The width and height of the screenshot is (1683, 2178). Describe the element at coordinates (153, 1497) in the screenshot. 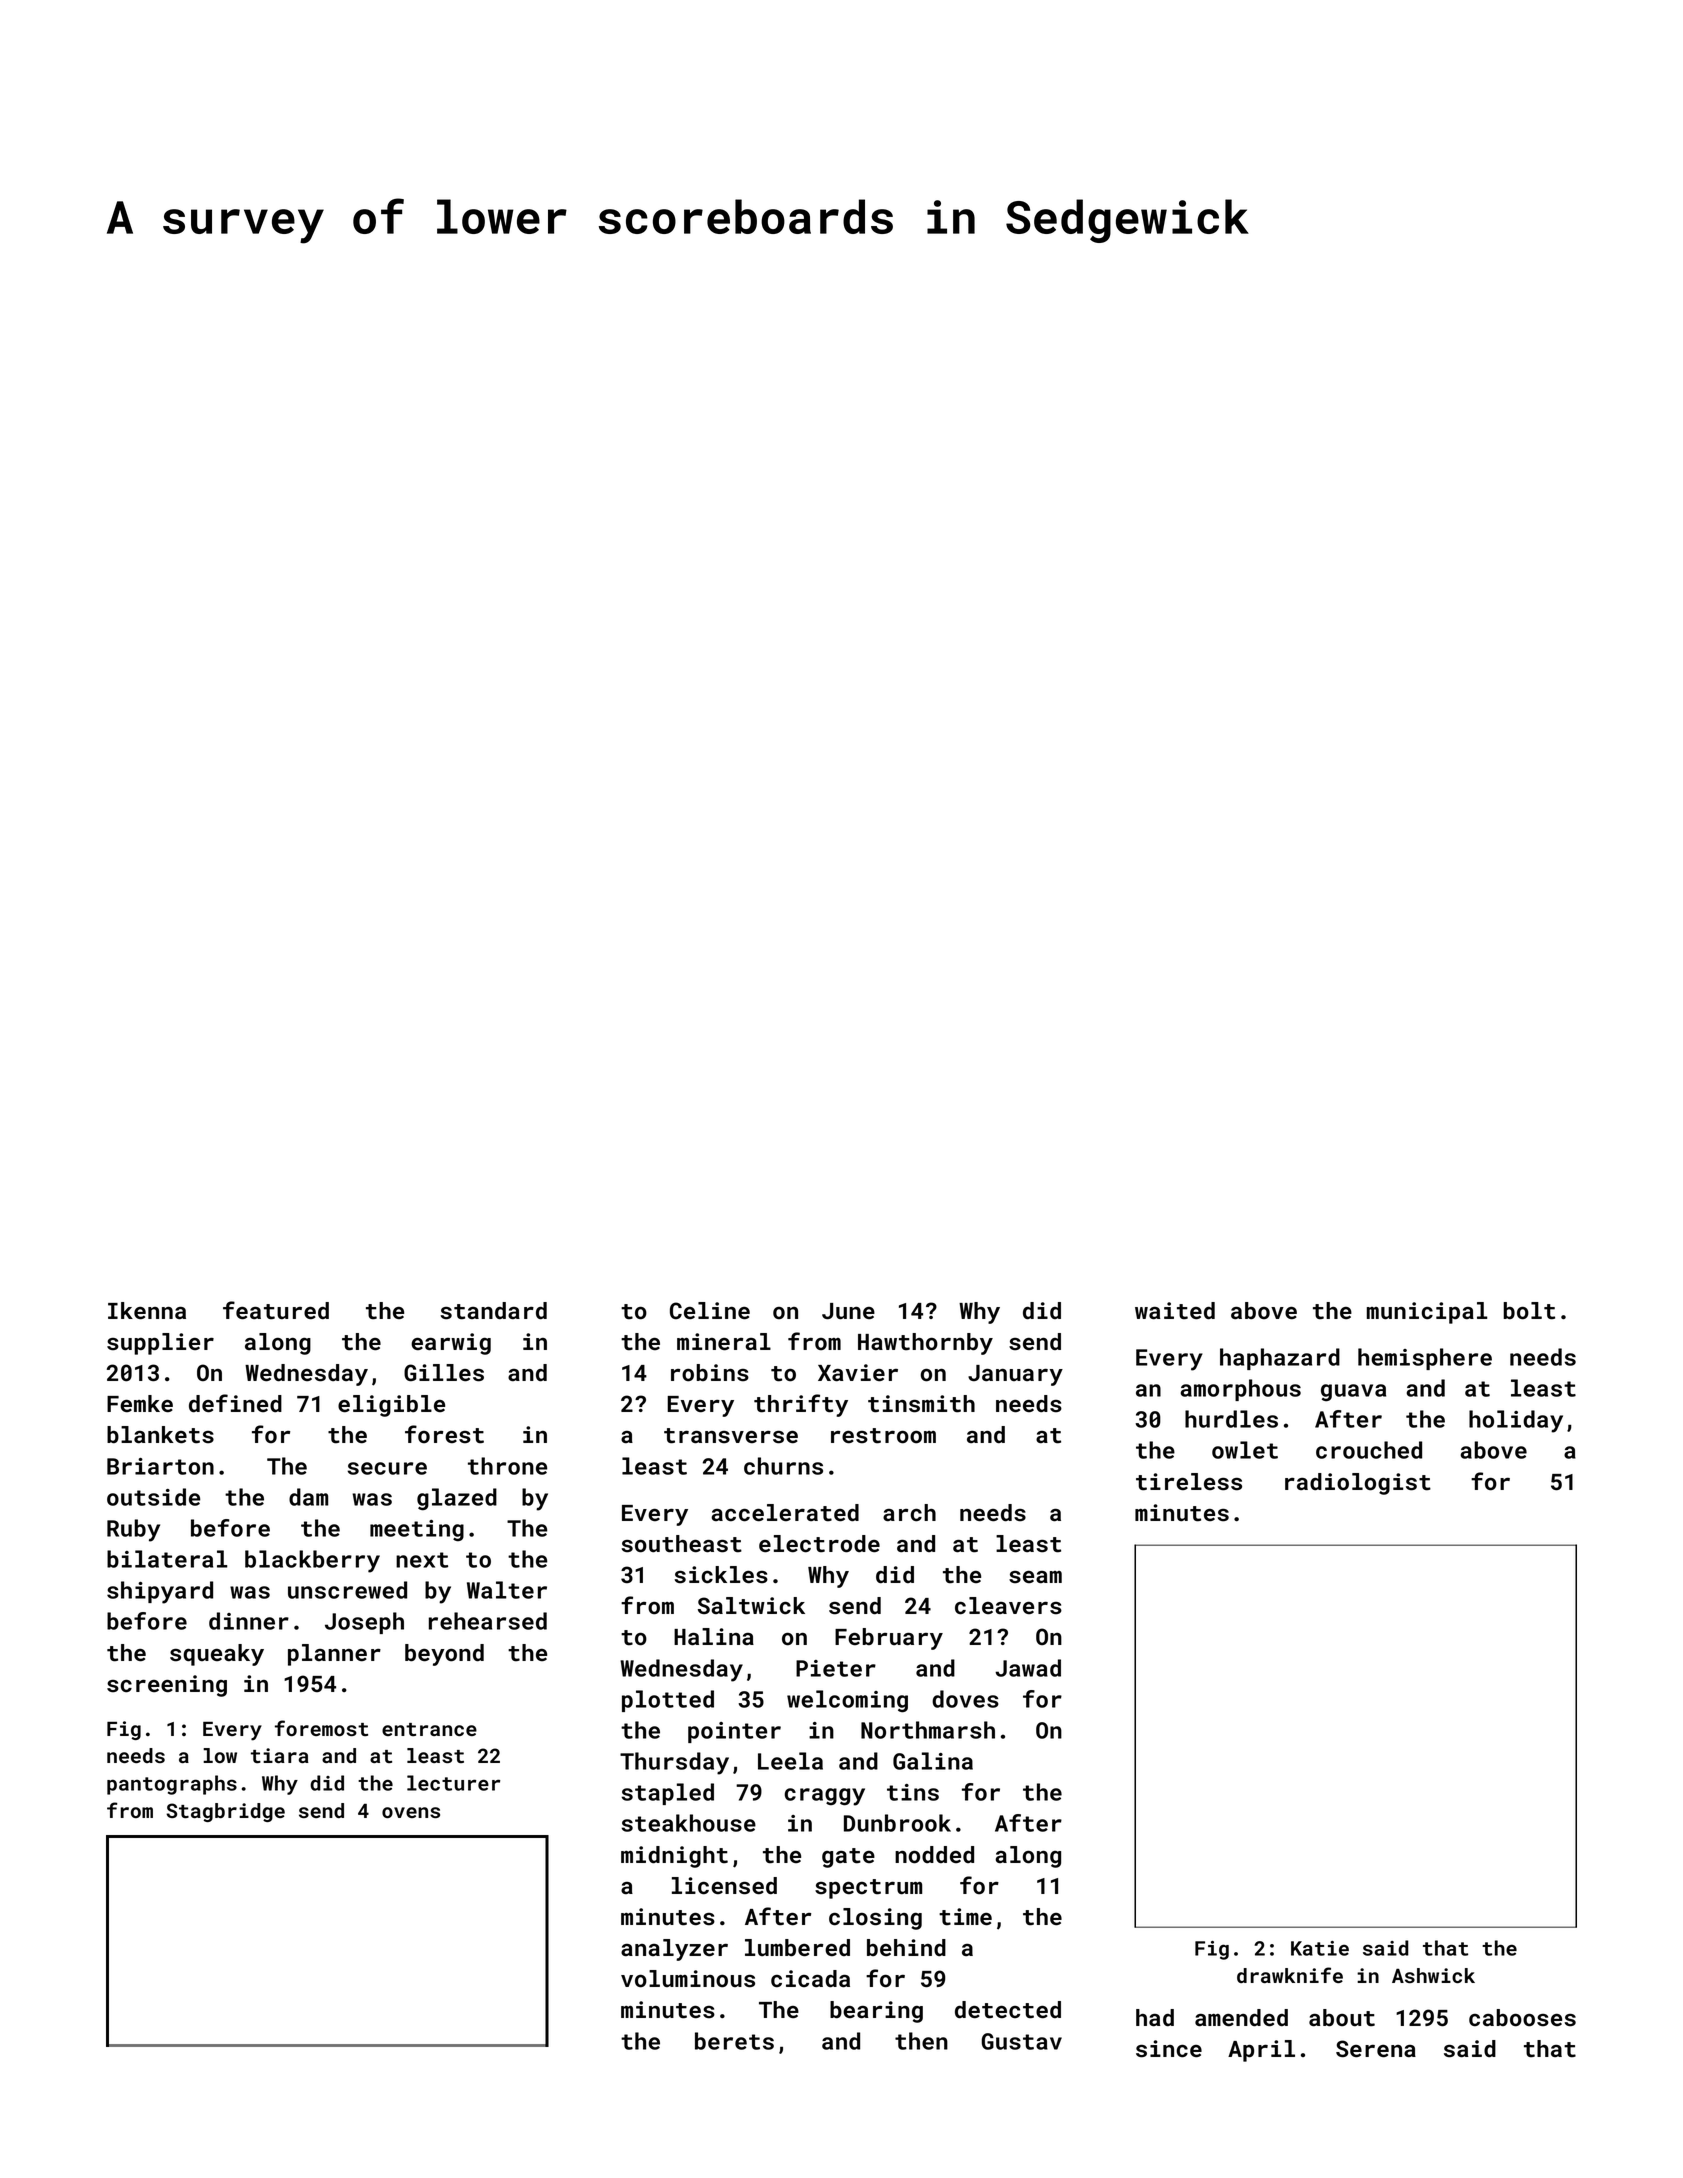

I see `outside` at that location.
